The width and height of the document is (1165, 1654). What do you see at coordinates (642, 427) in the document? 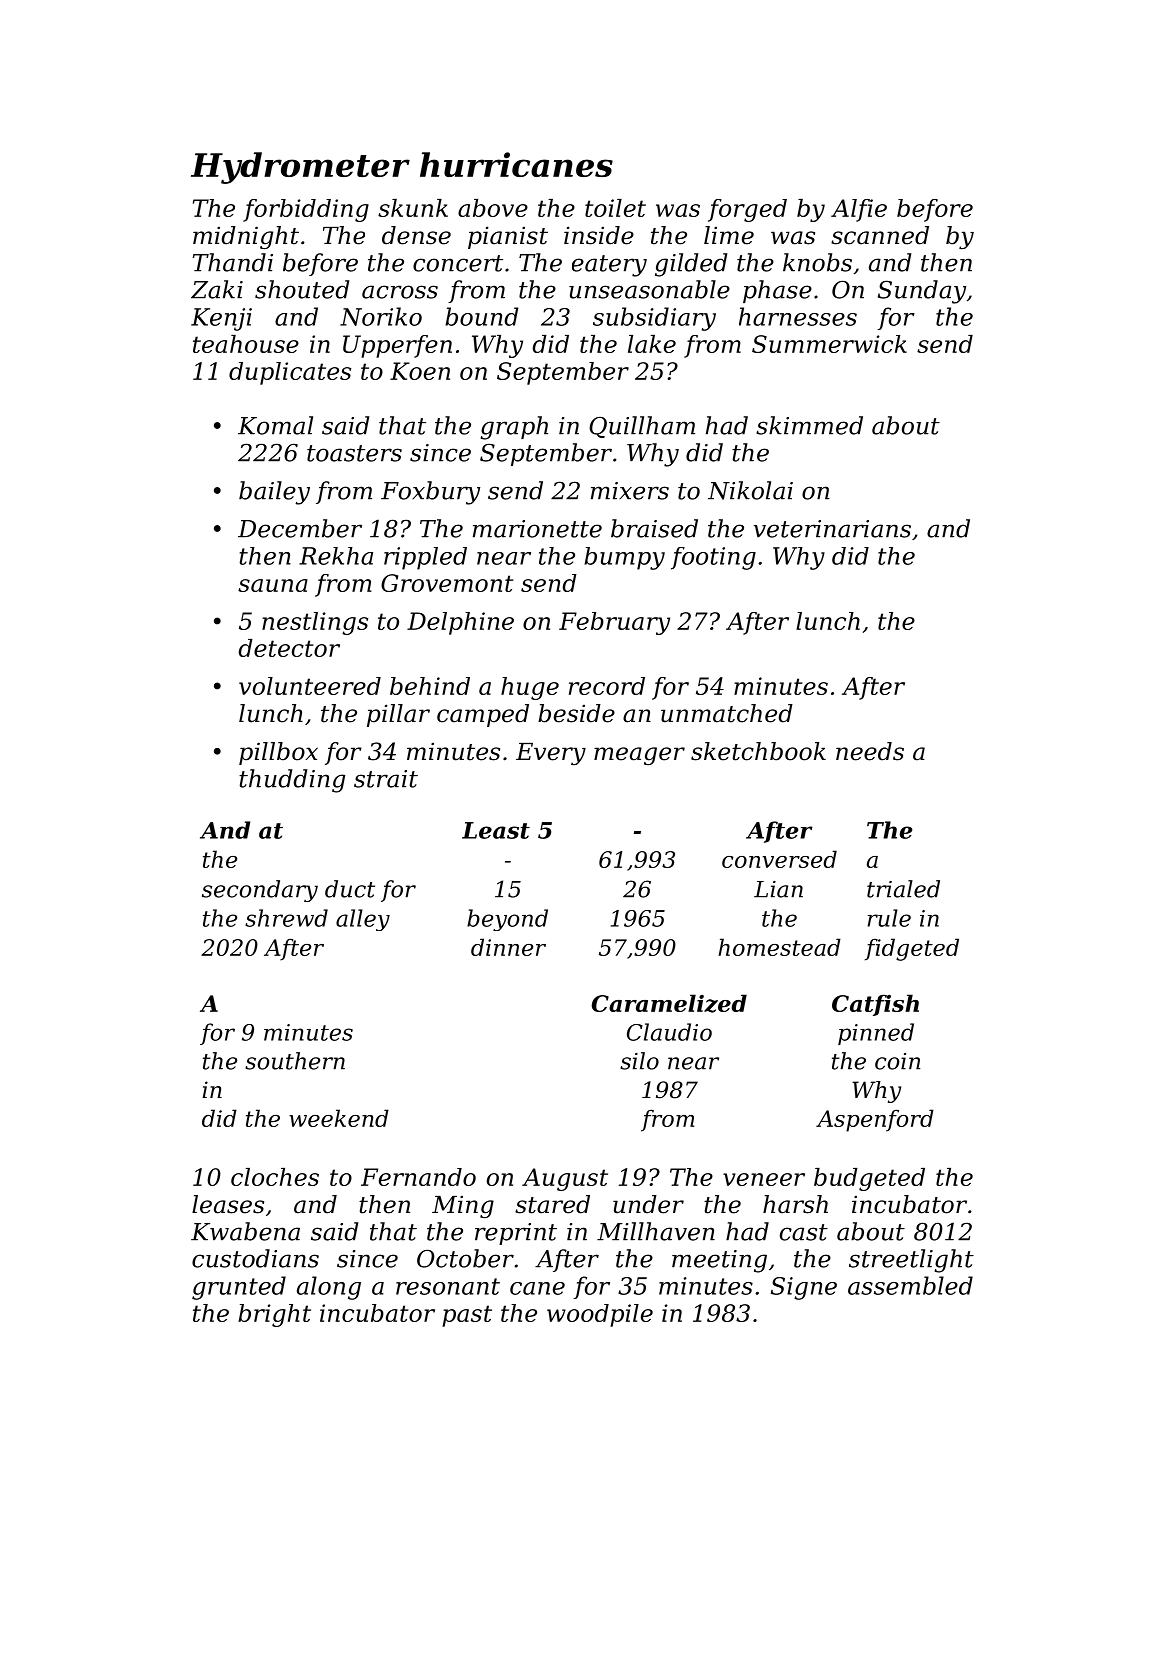
I see `Quillham` at bounding box center [642, 427].
